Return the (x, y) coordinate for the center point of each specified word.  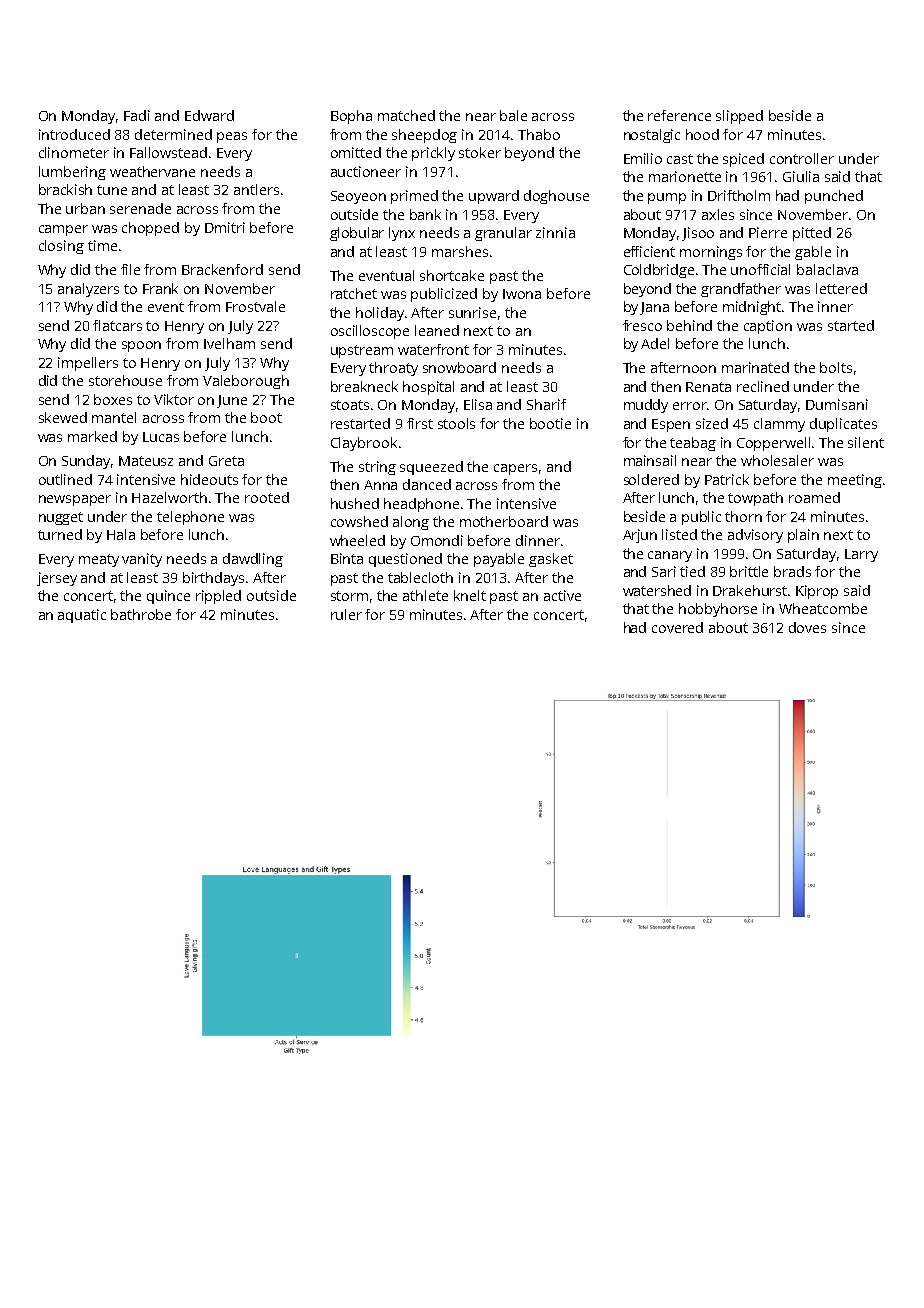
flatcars (117, 325)
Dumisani (837, 404)
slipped (739, 117)
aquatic (82, 616)
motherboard (504, 521)
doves (807, 627)
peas (232, 137)
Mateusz (146, 461)
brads (792, 571)
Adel (655, 343)
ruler (346, 614)
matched (406, 115)
